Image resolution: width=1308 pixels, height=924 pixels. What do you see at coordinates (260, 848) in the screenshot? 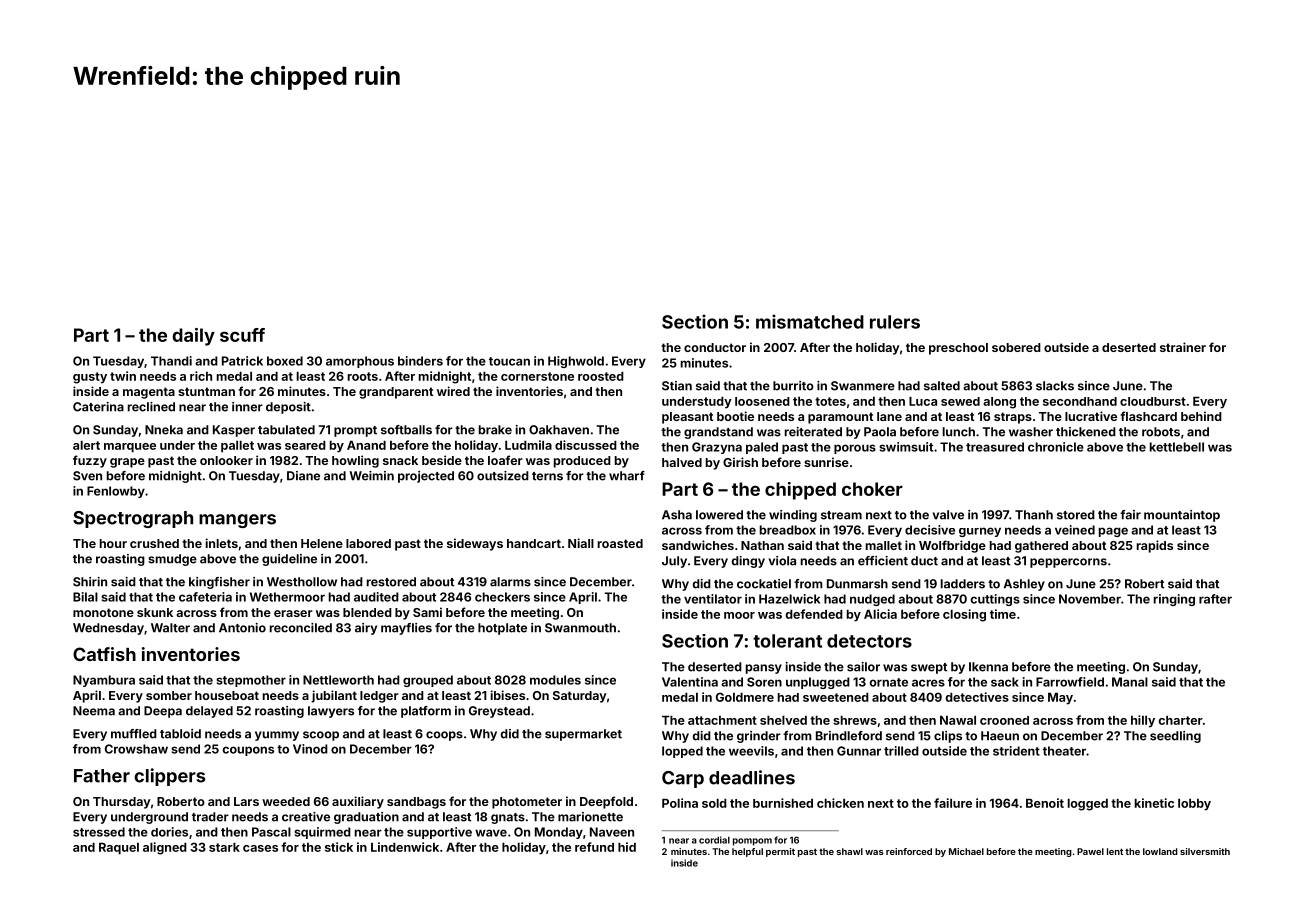
I see `cases` at bounding box center [260, 848].
